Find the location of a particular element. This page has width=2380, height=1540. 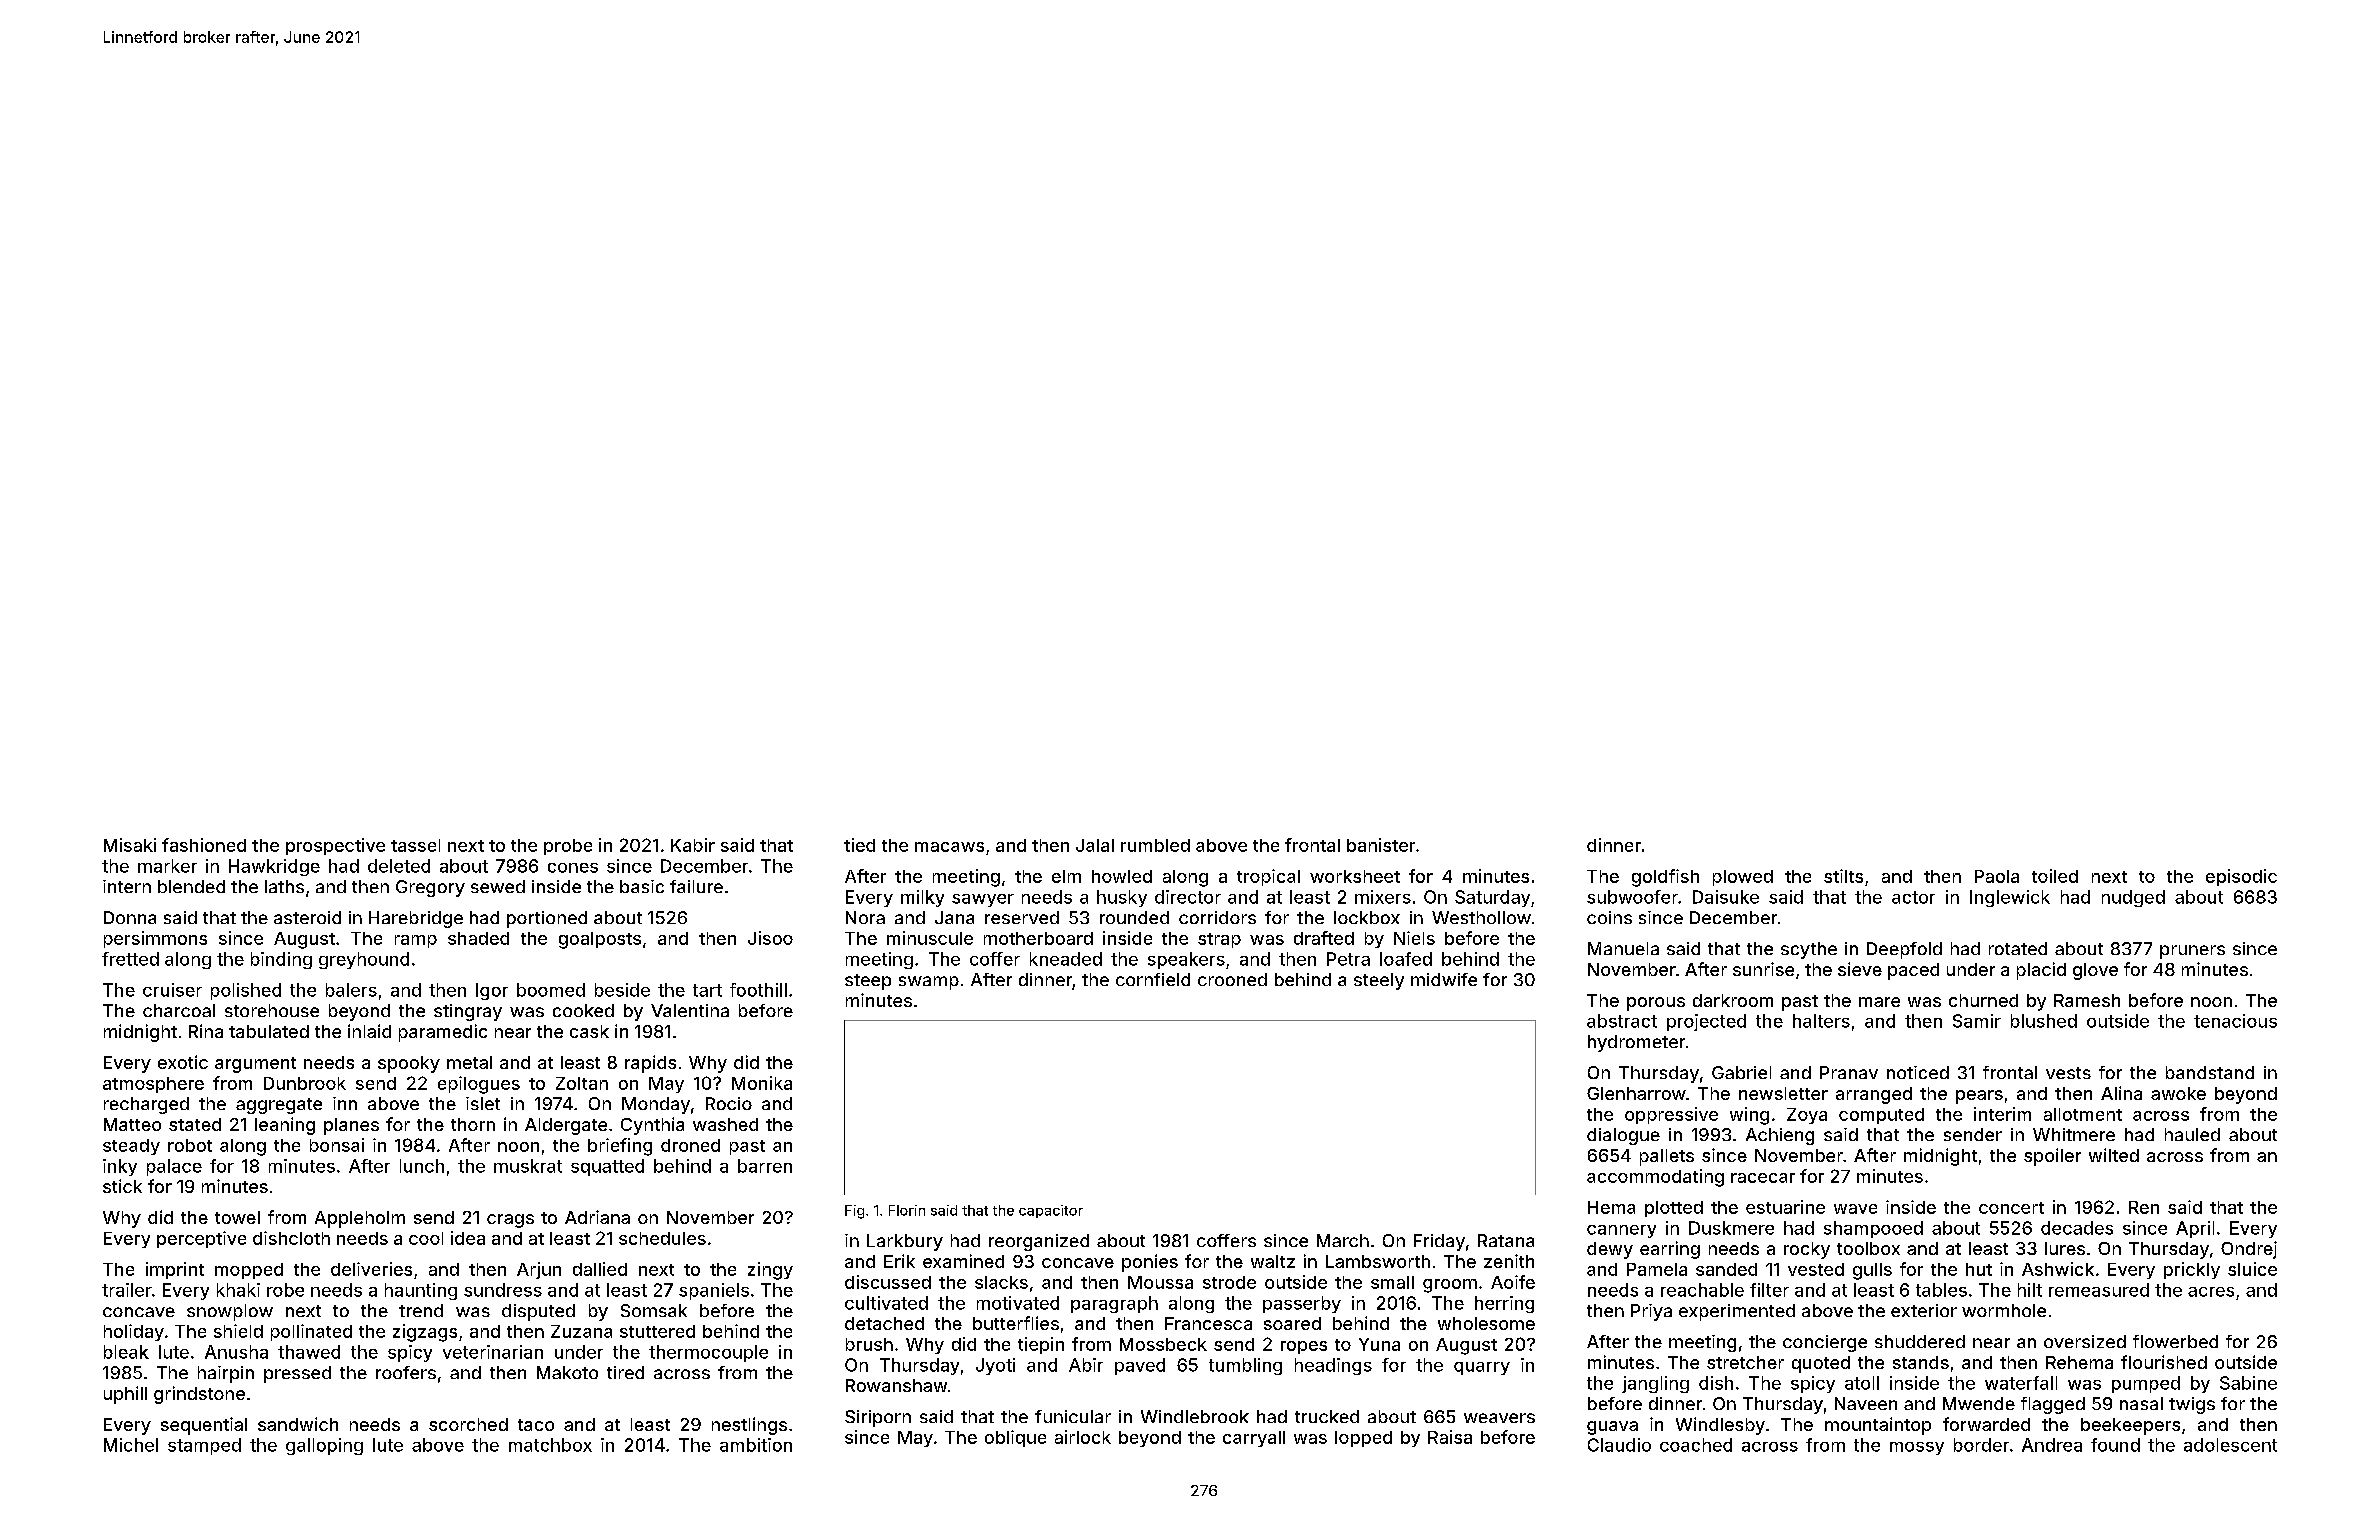

stingray is located at coordinates (468, 1012).
